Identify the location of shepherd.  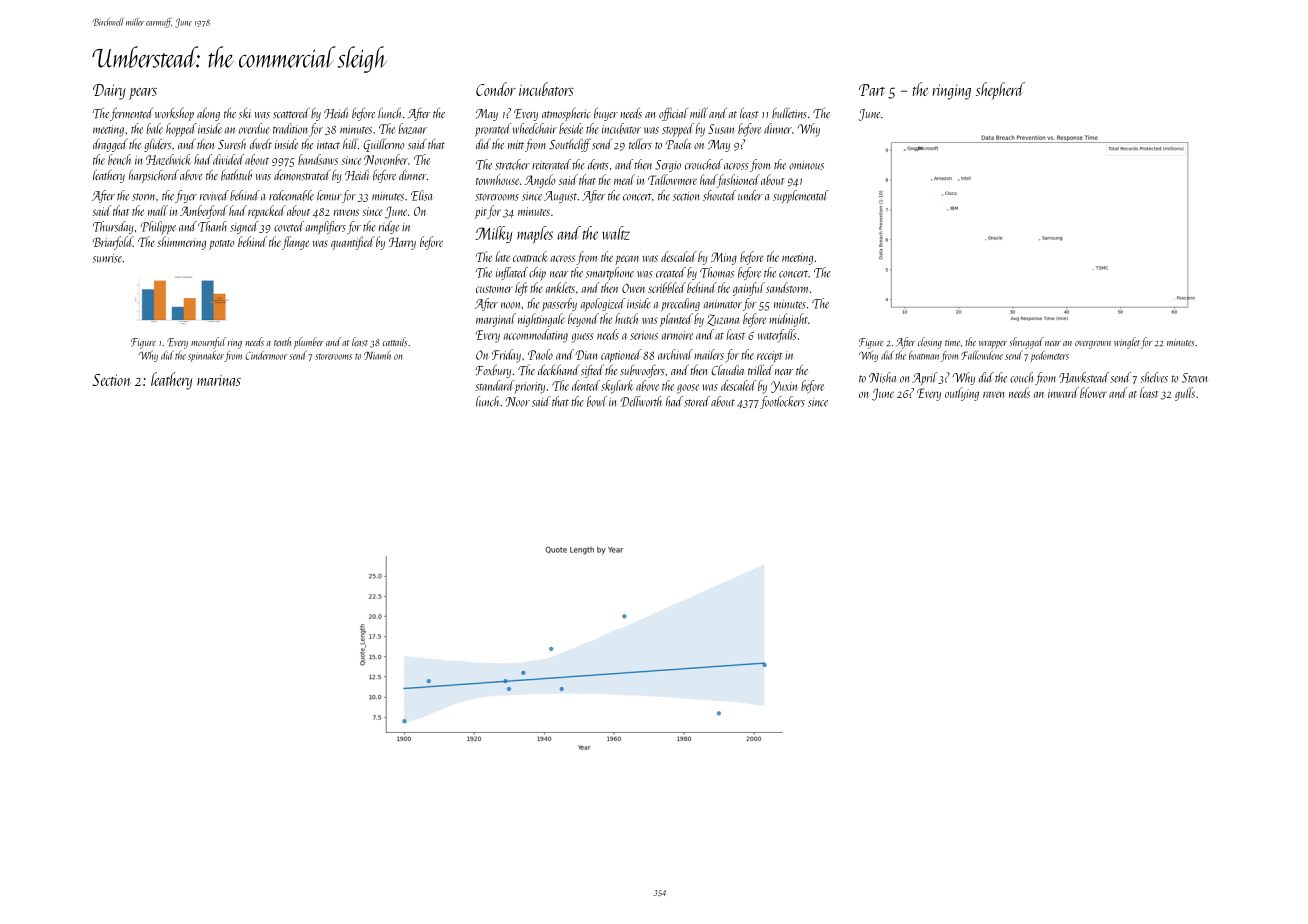
(1000, 91).
